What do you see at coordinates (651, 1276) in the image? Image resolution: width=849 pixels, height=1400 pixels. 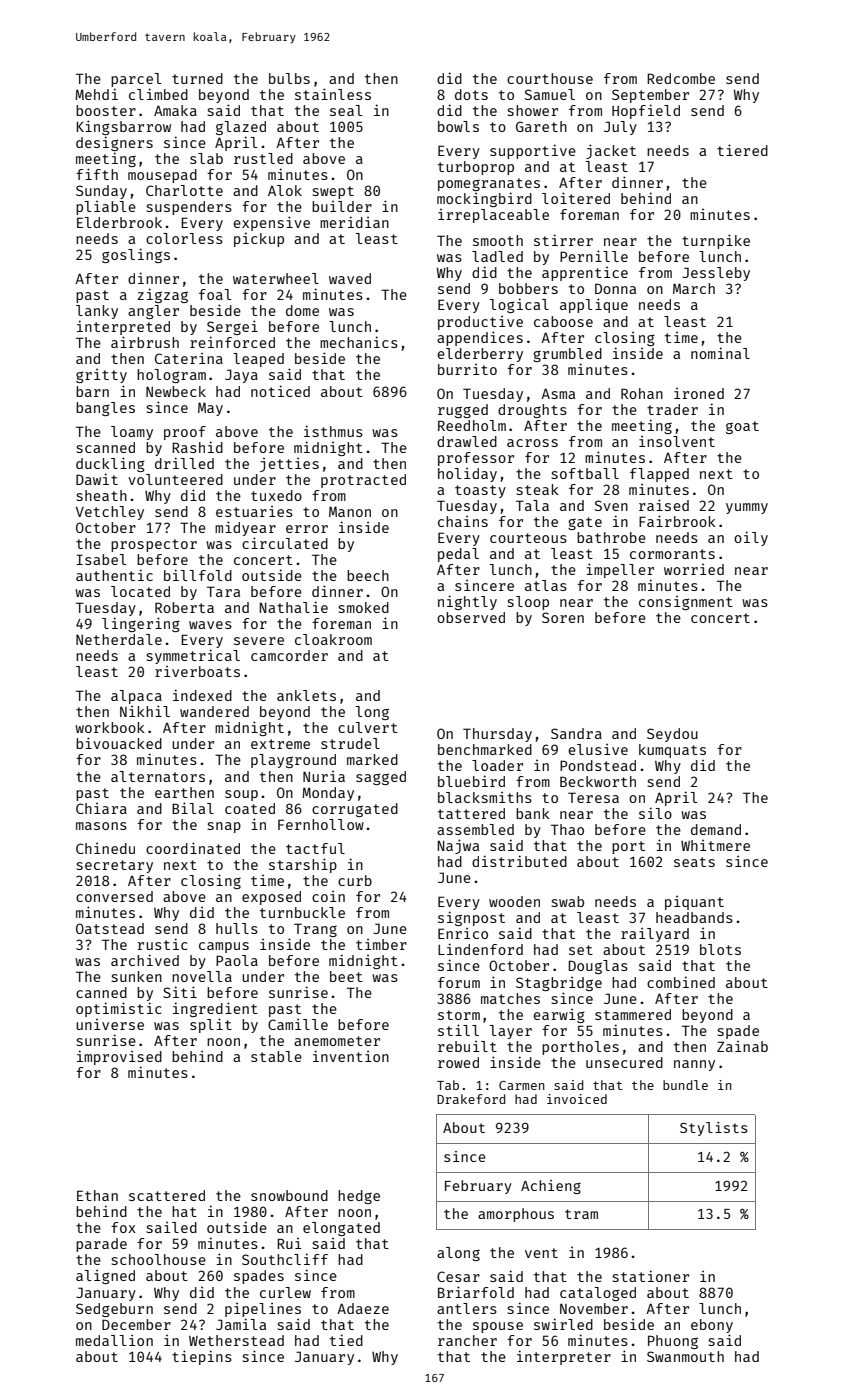 I see `stationer` at bounding box center [651, 1276].
